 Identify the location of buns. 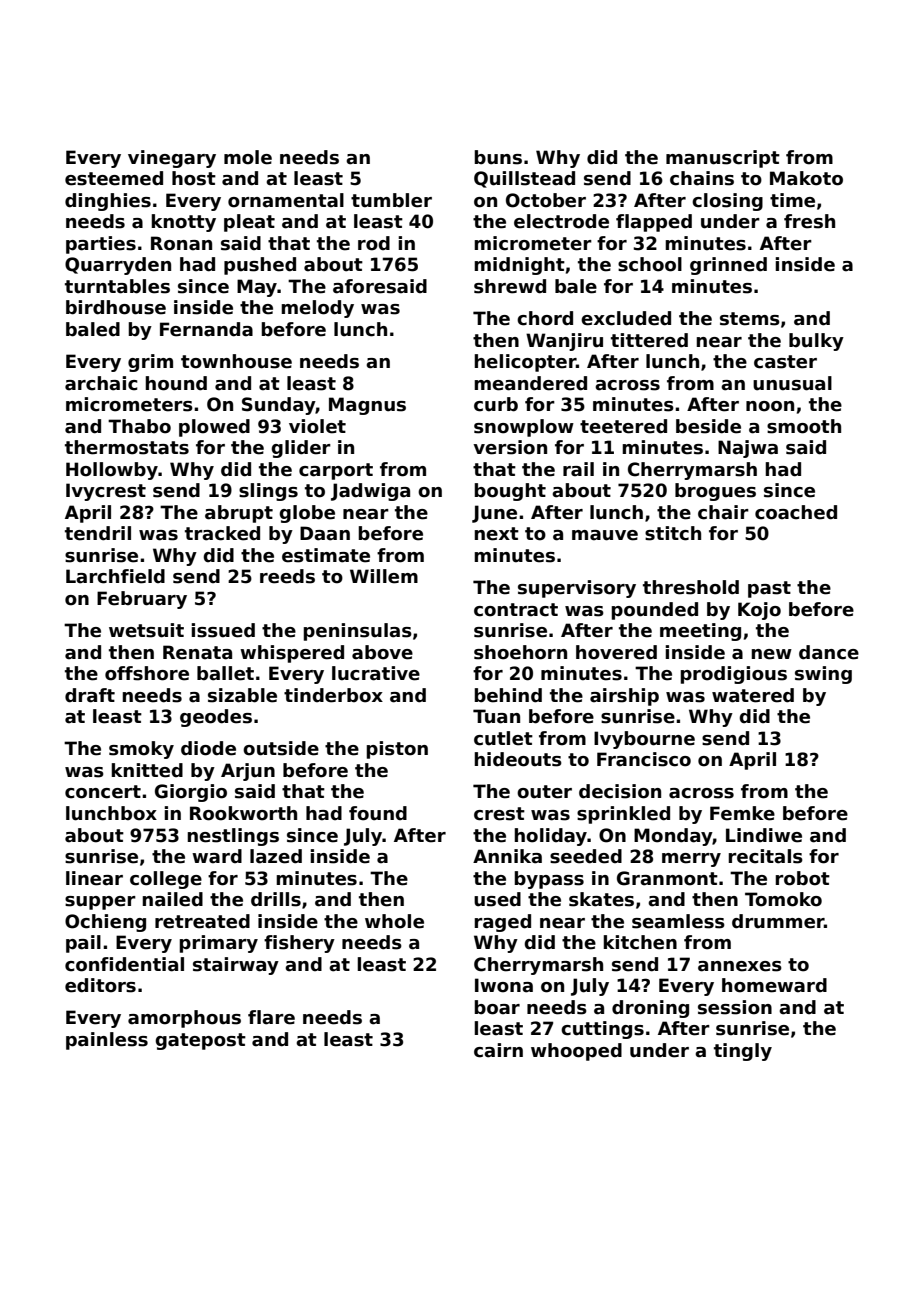
(498, 157).
